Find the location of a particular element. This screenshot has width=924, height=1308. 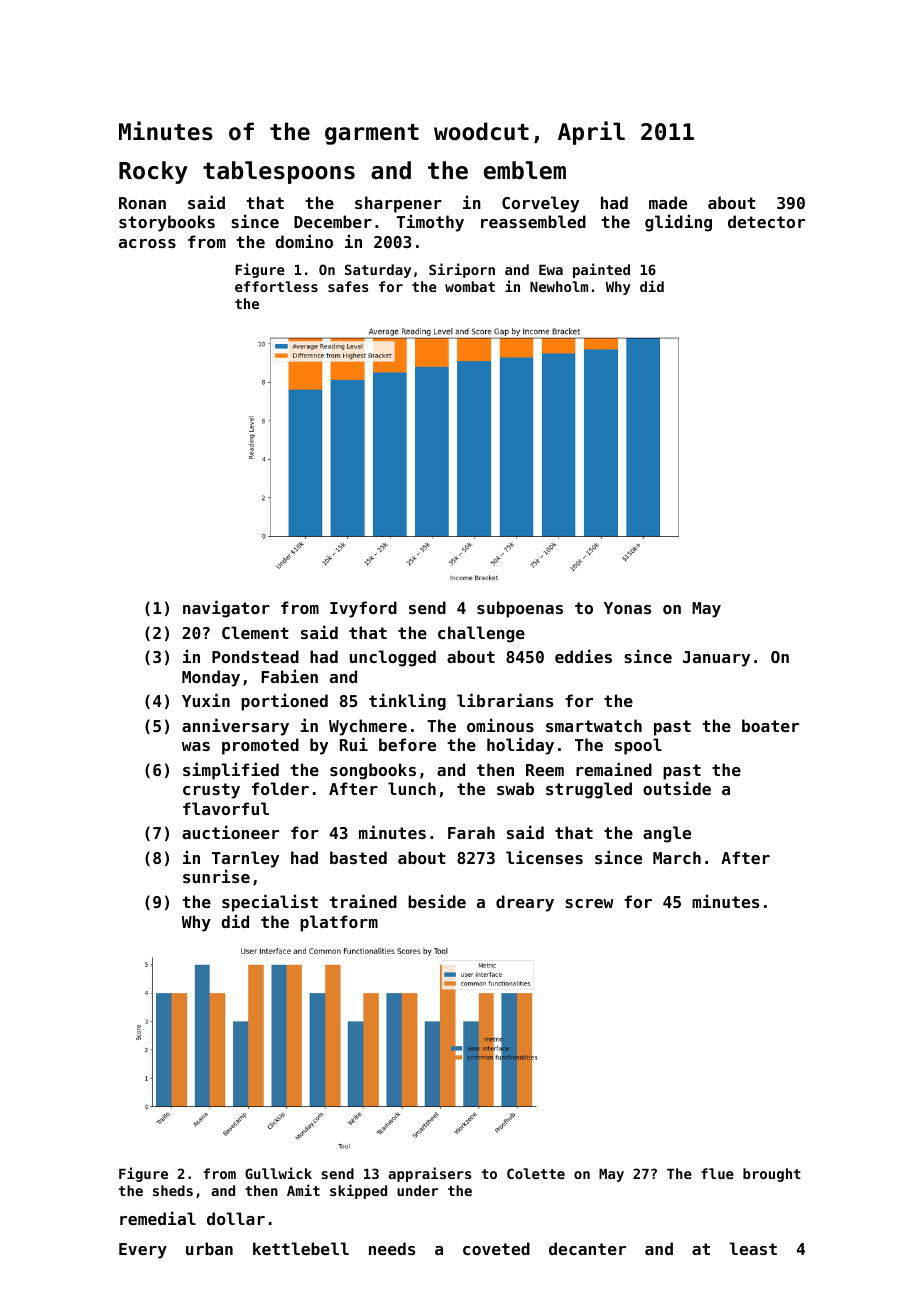

wombat is located at coordinates (470, 286).
